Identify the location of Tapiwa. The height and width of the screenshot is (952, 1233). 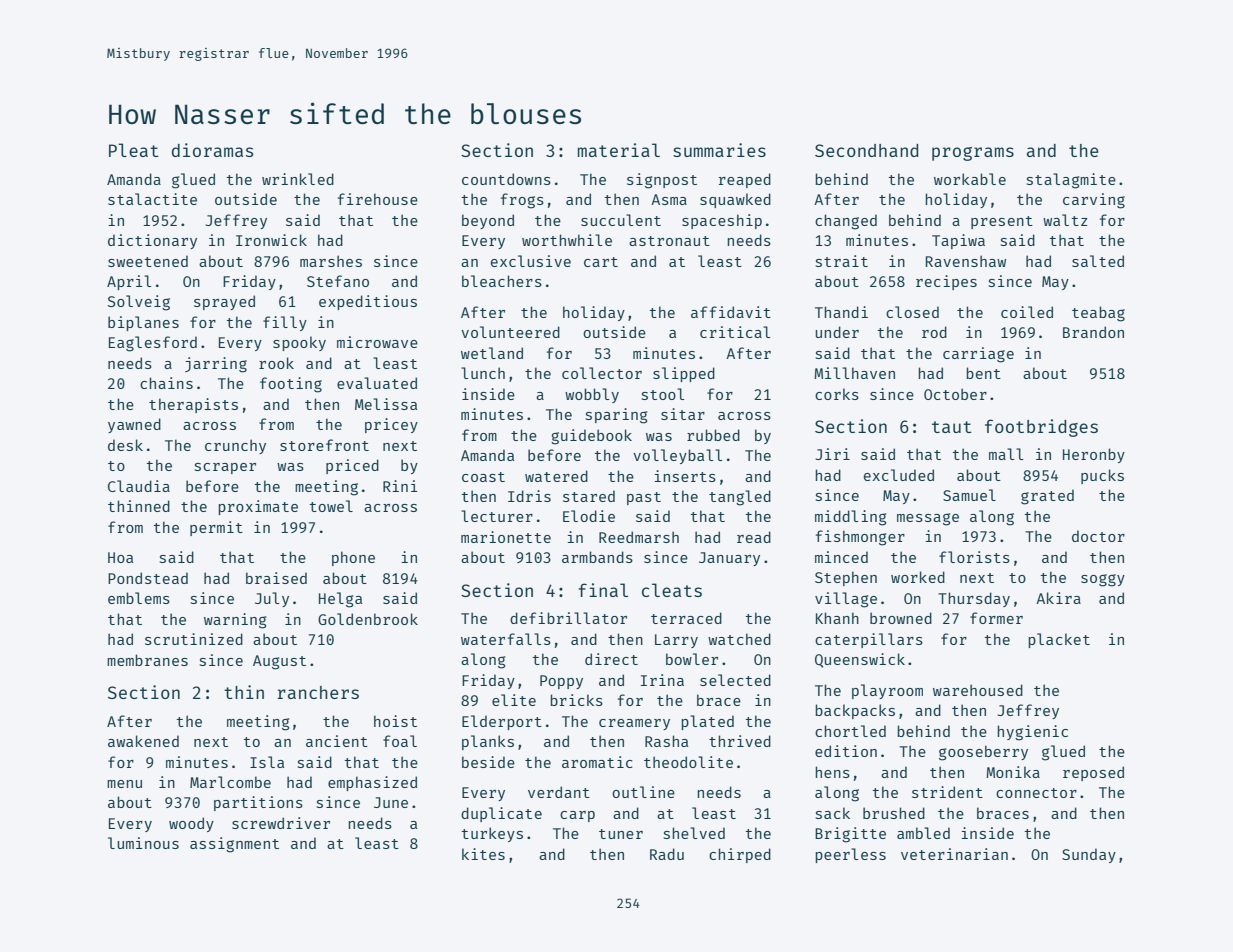
(958, 241).
